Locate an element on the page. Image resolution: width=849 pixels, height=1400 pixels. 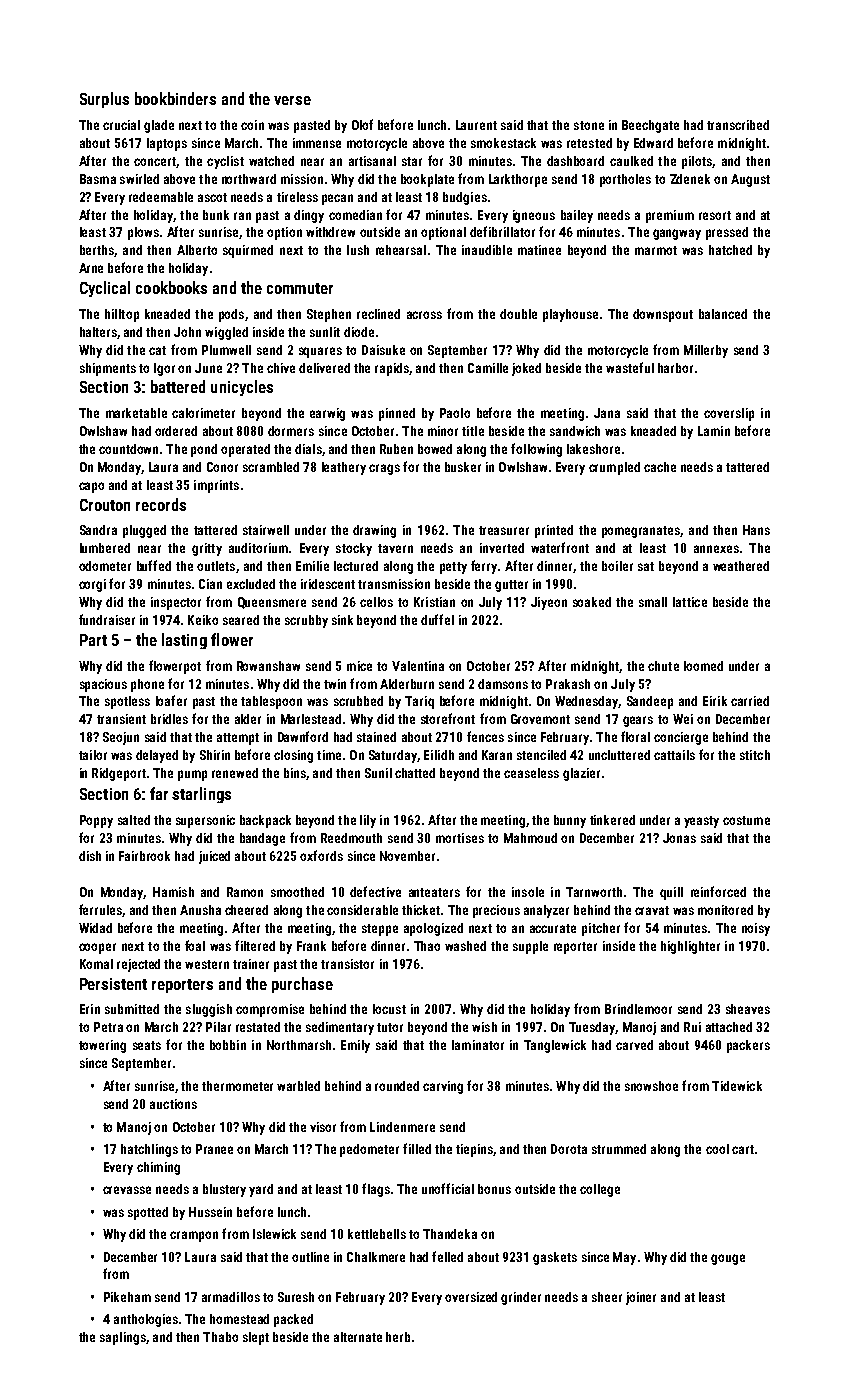
corgi is located at coordinates (92, 585).
